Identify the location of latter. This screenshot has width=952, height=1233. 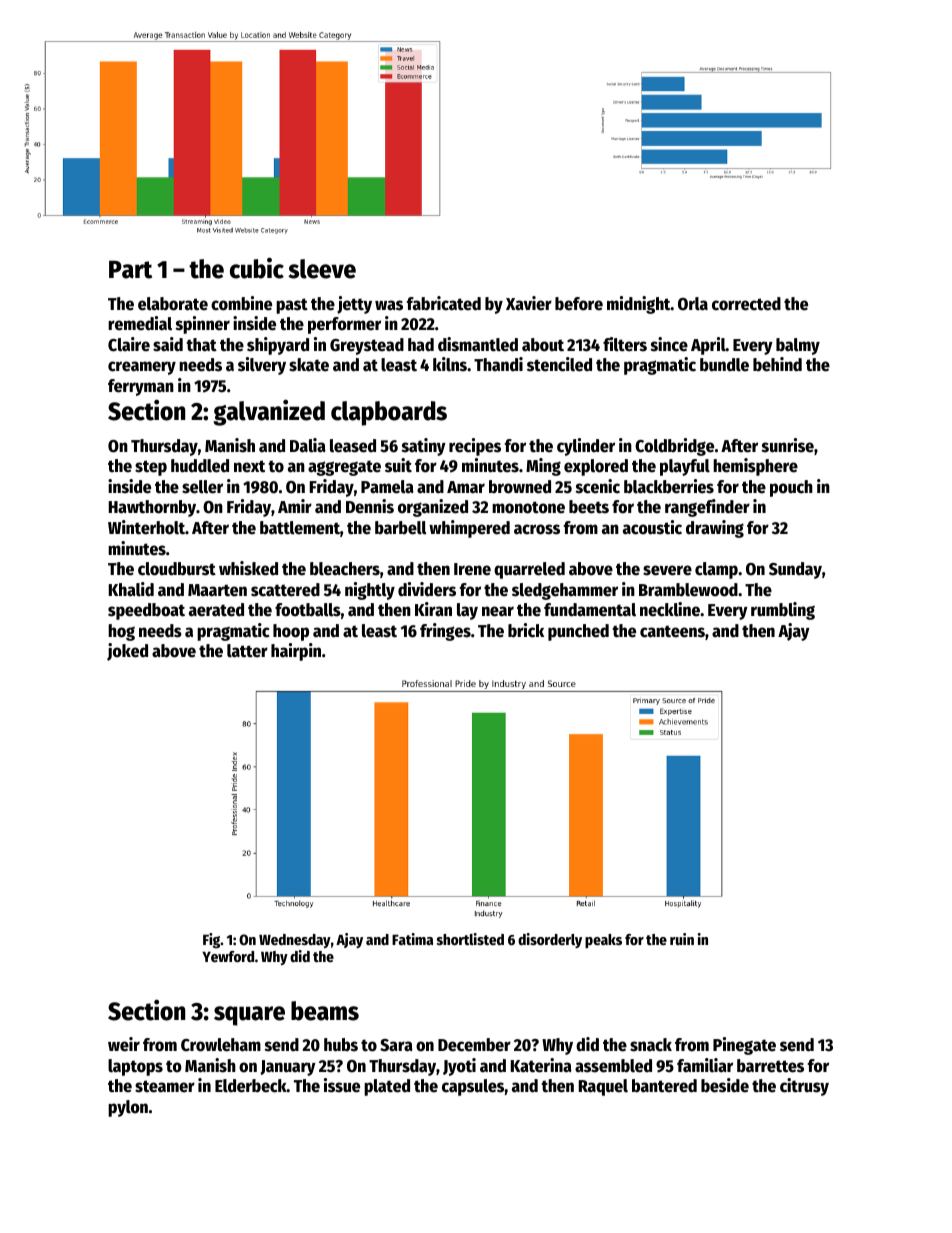
(247, 651).
